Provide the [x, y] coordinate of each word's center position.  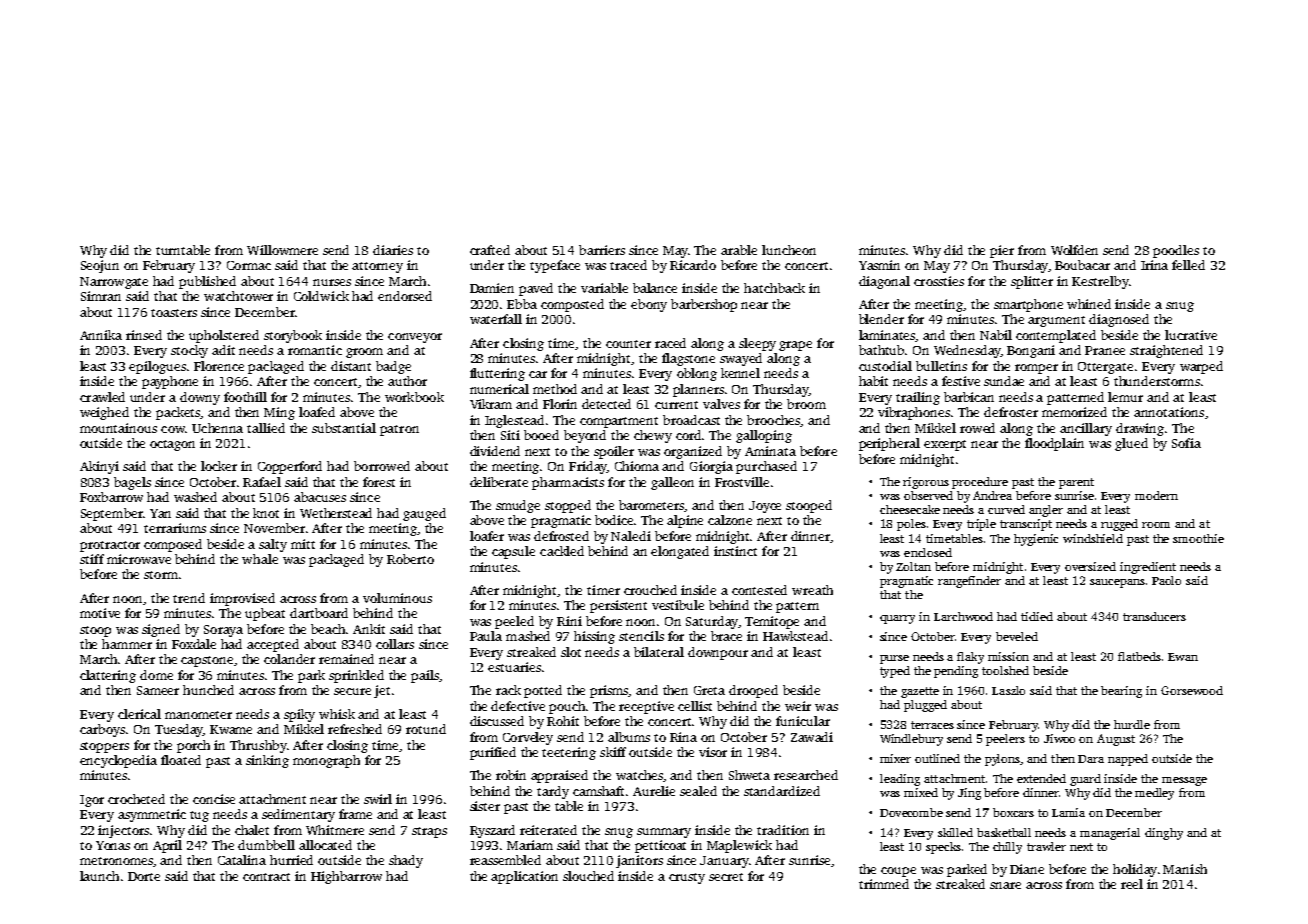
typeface [555, 266]
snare [1005, 885]
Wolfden [1074, 250]
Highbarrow [346, 877]
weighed [104, 413]
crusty [687, 878]
